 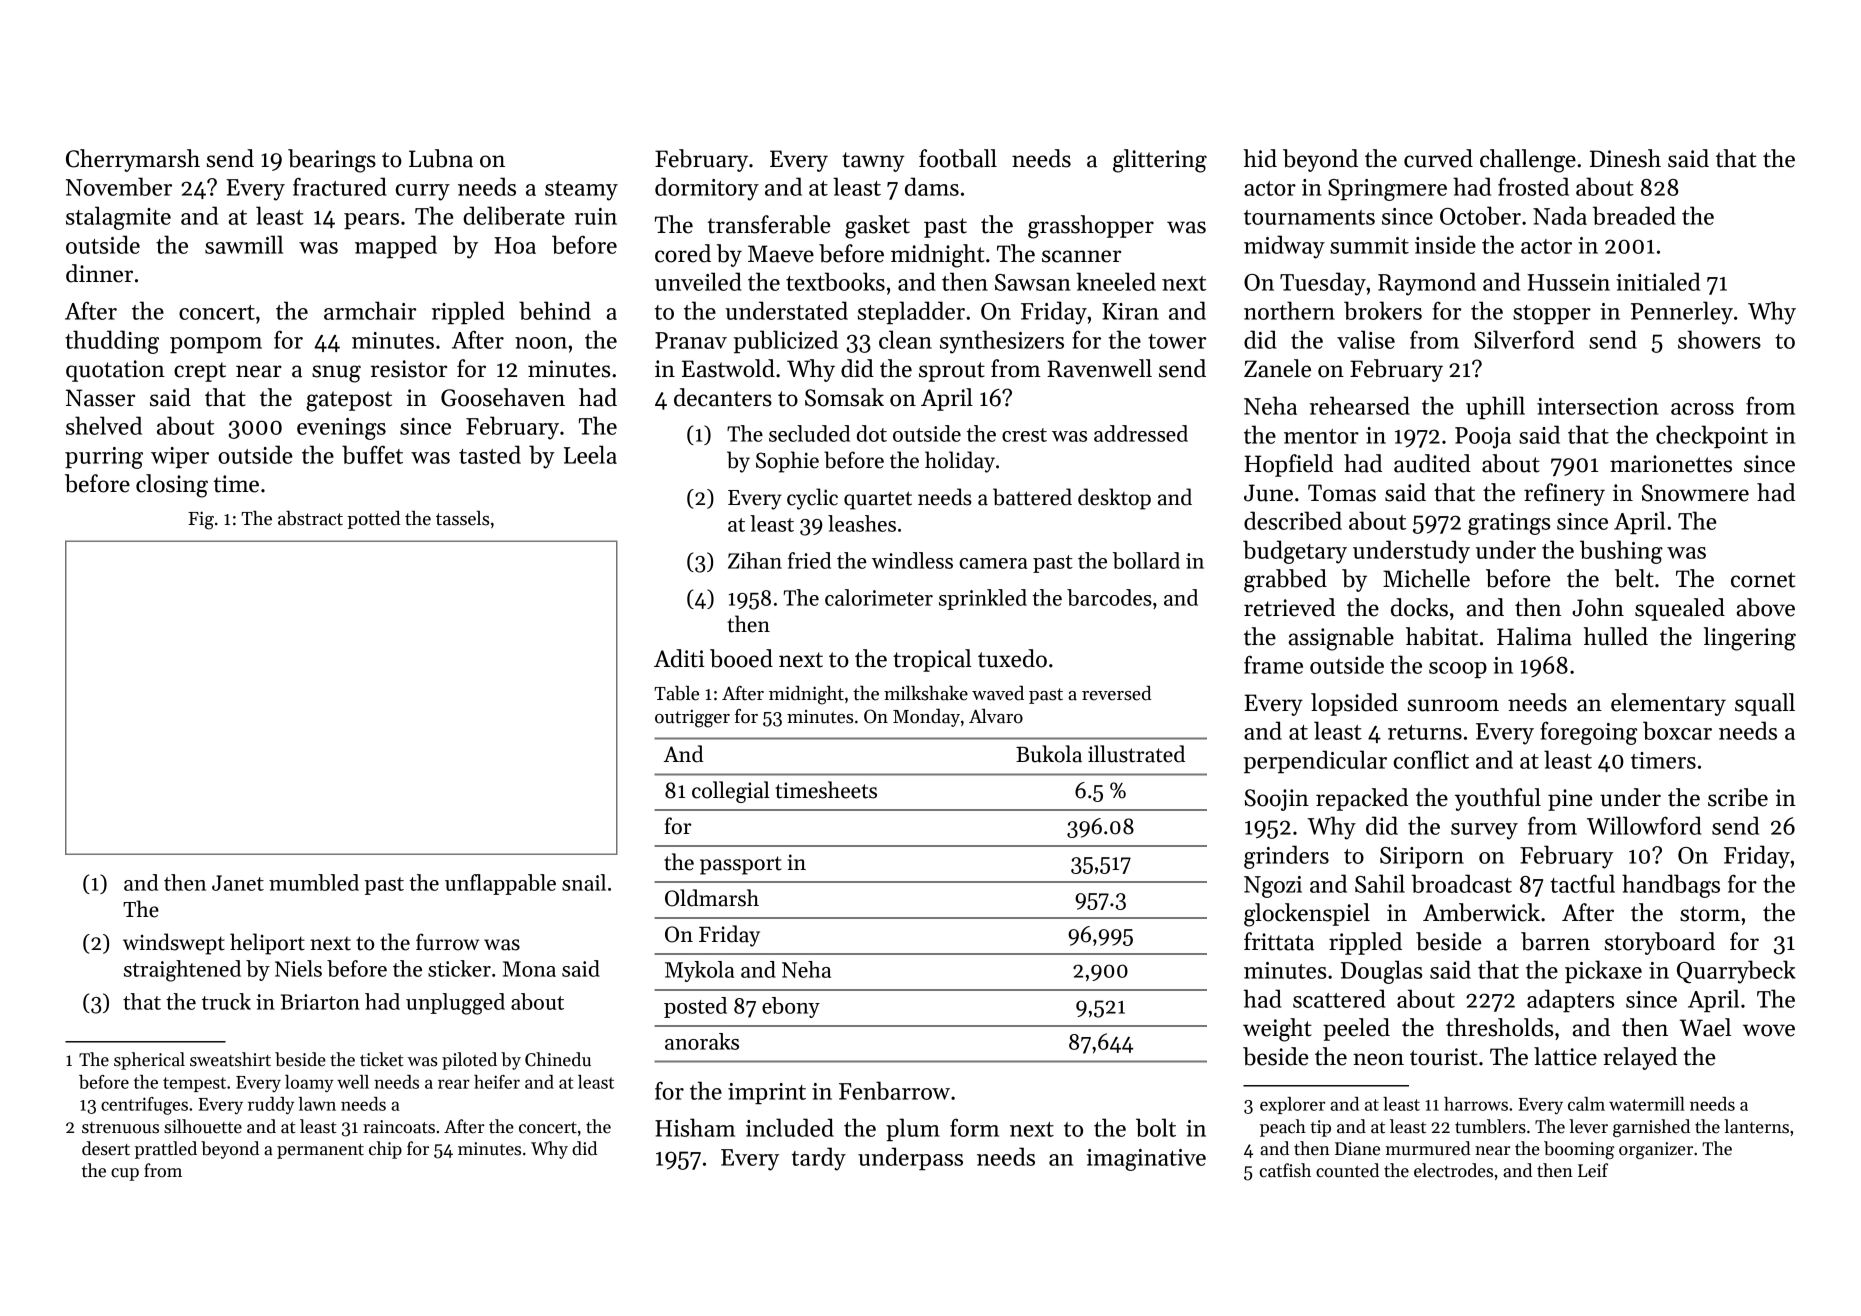 What do you see at coordinates (844, 397) in the screenshot?
I see `Somsak` at bounding box center [844, 397].
